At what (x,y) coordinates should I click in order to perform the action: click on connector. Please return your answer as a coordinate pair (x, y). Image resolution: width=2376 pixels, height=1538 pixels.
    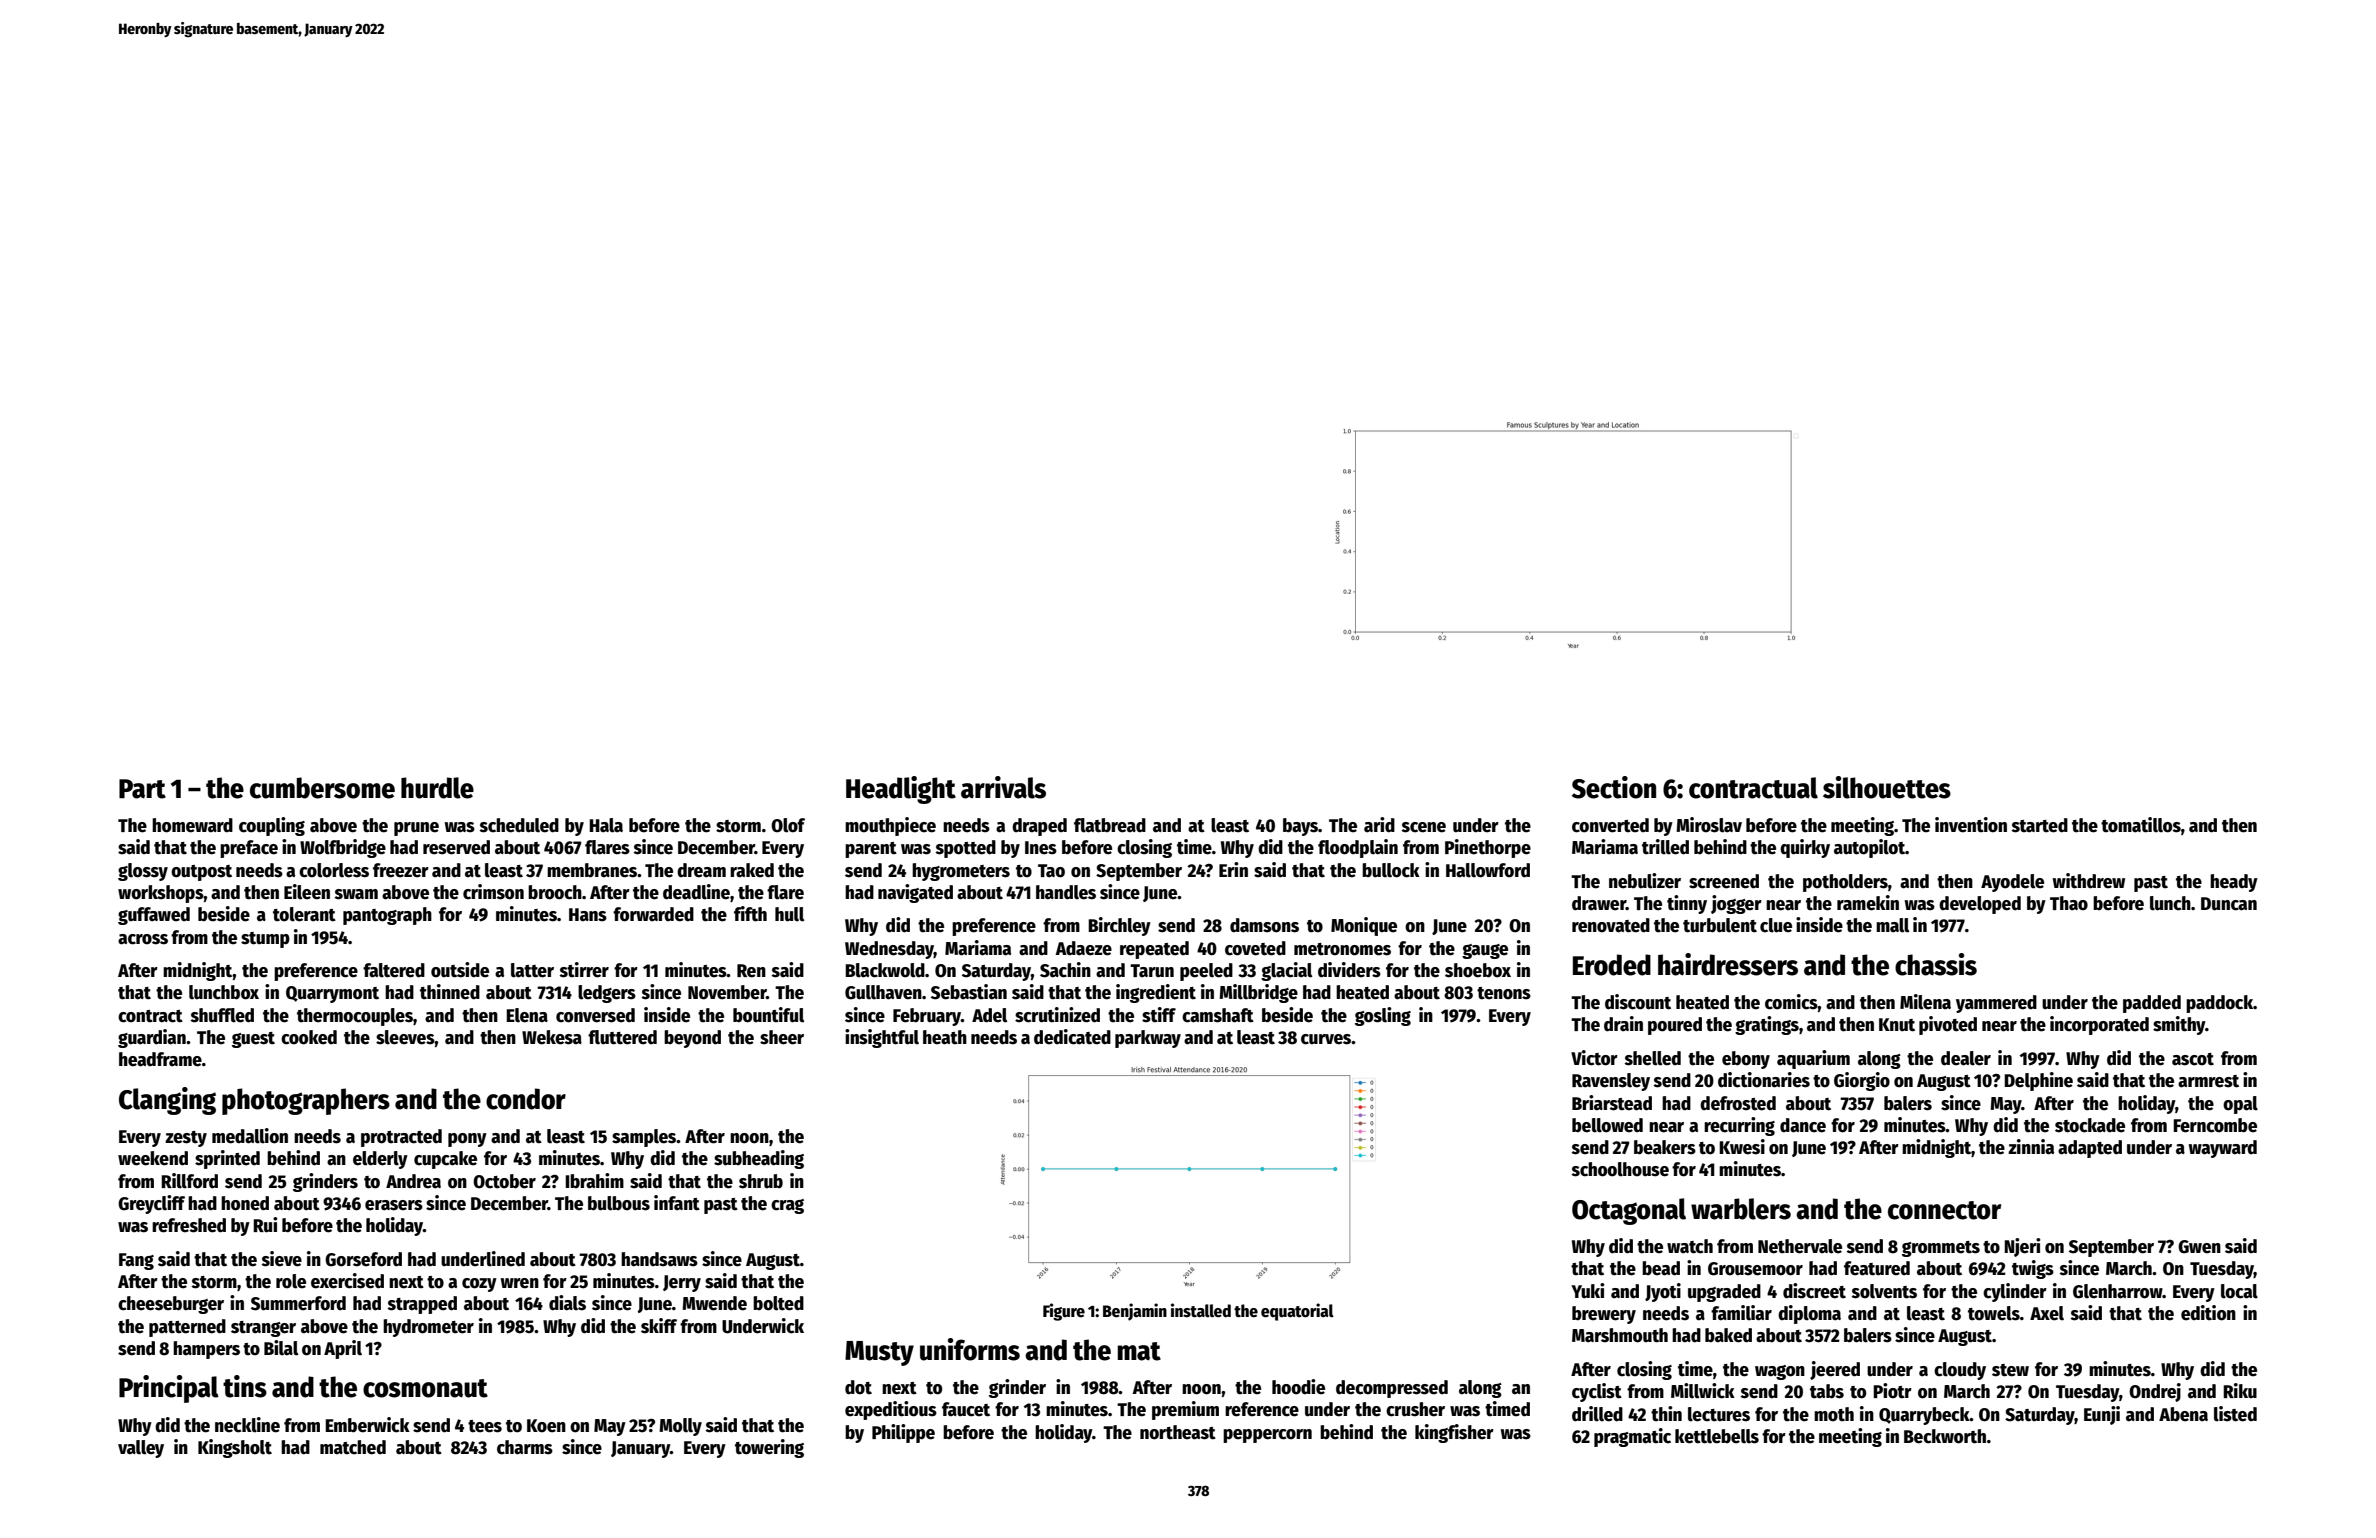
    Looking at the image, I should click on (1944, 1210).
